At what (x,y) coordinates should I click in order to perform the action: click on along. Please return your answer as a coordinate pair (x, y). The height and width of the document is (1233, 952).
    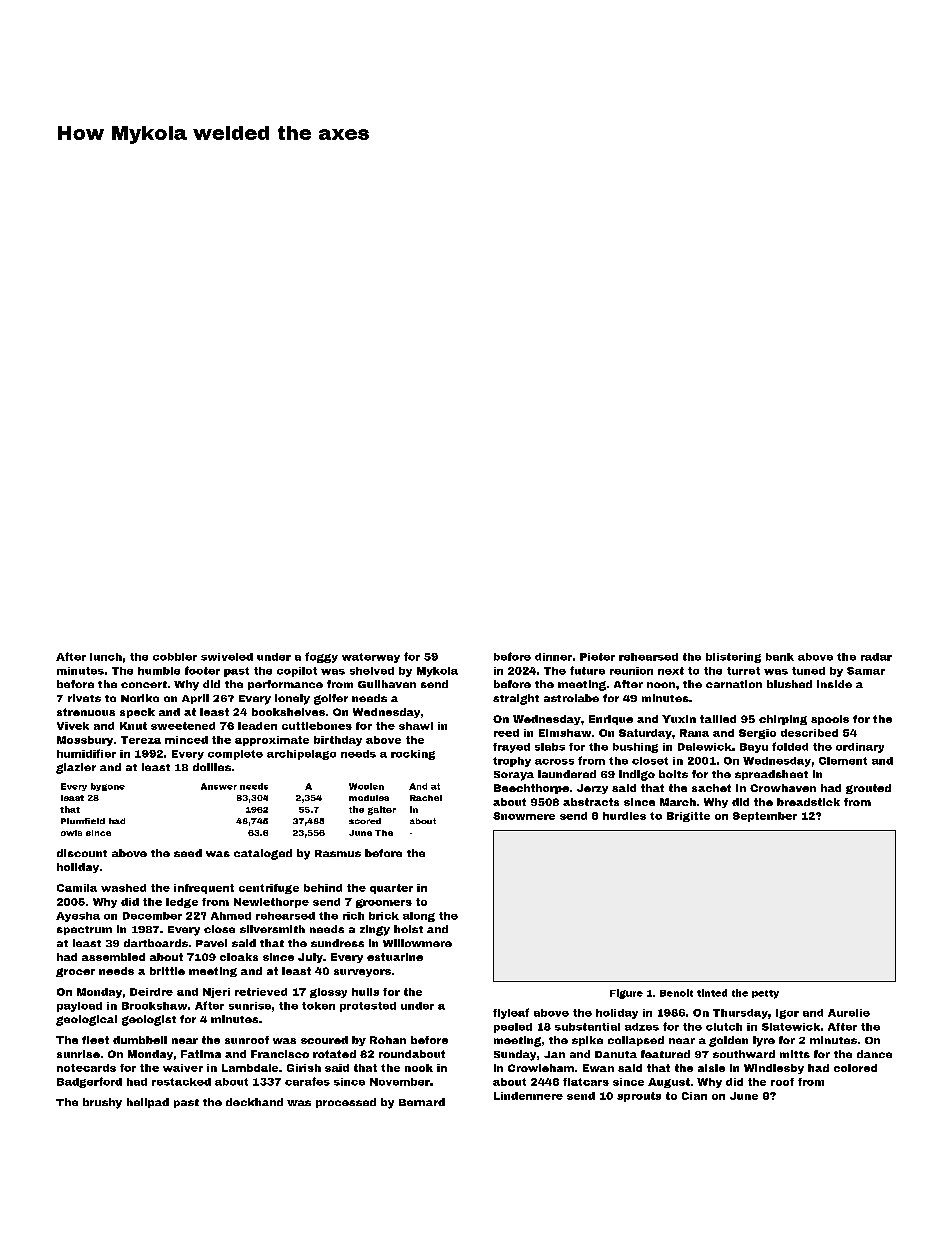
    Looking at the image, I should click on (419, 917).
